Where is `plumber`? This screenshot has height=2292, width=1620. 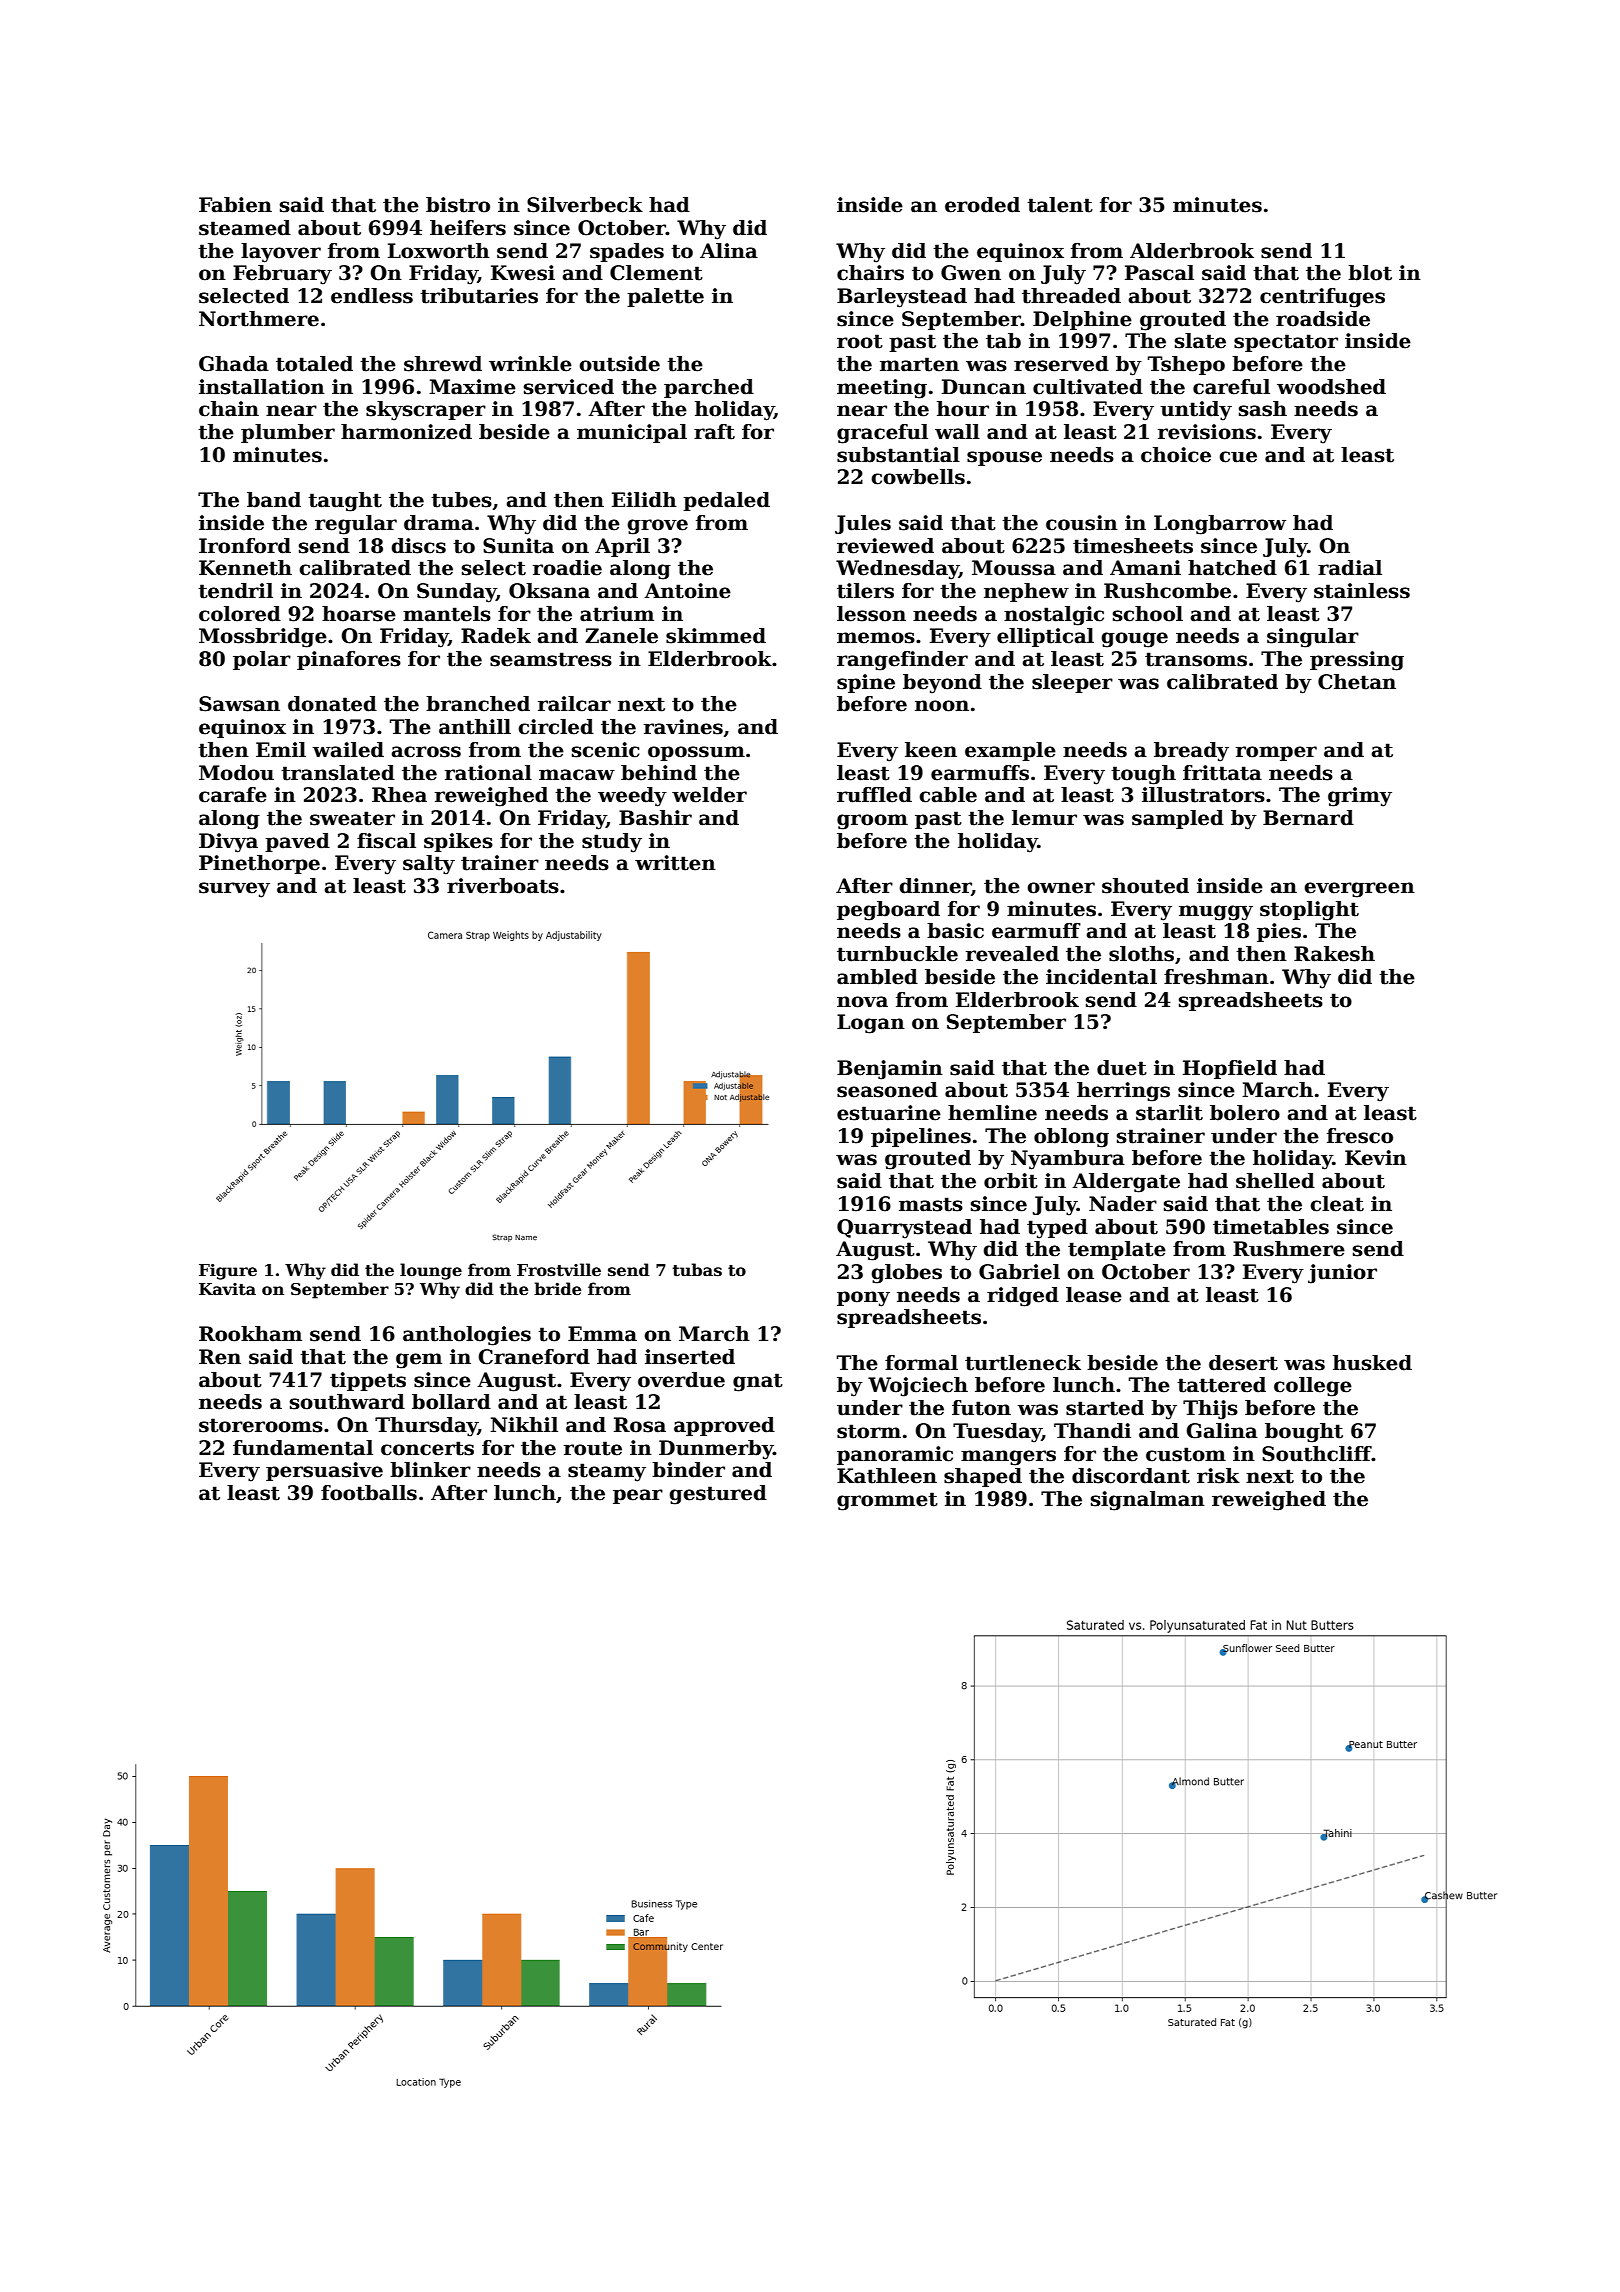 plumber is located at coordinates (288, 433).
